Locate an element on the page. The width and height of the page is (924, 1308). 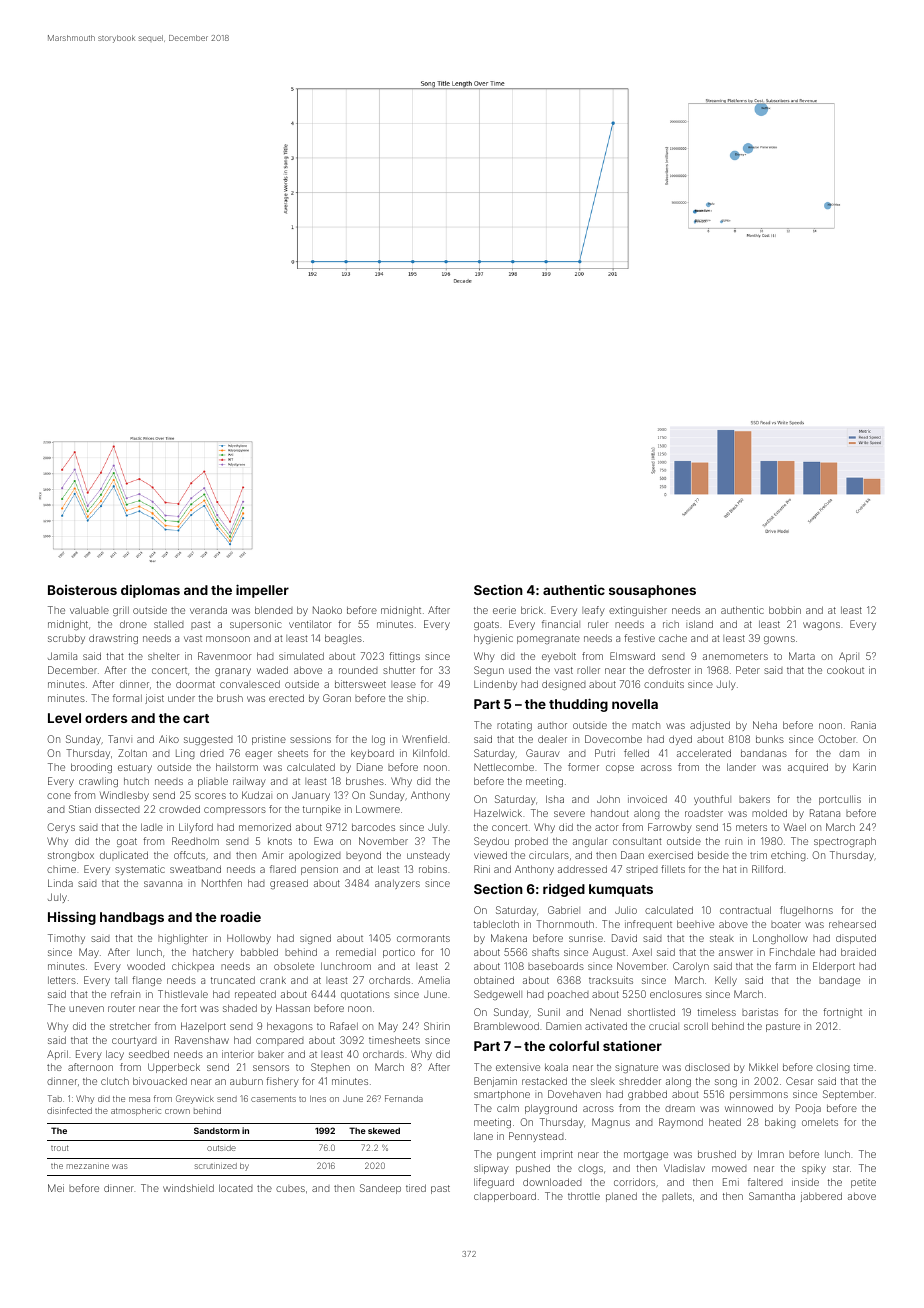
thudding is located at coordinates (578, 705).
